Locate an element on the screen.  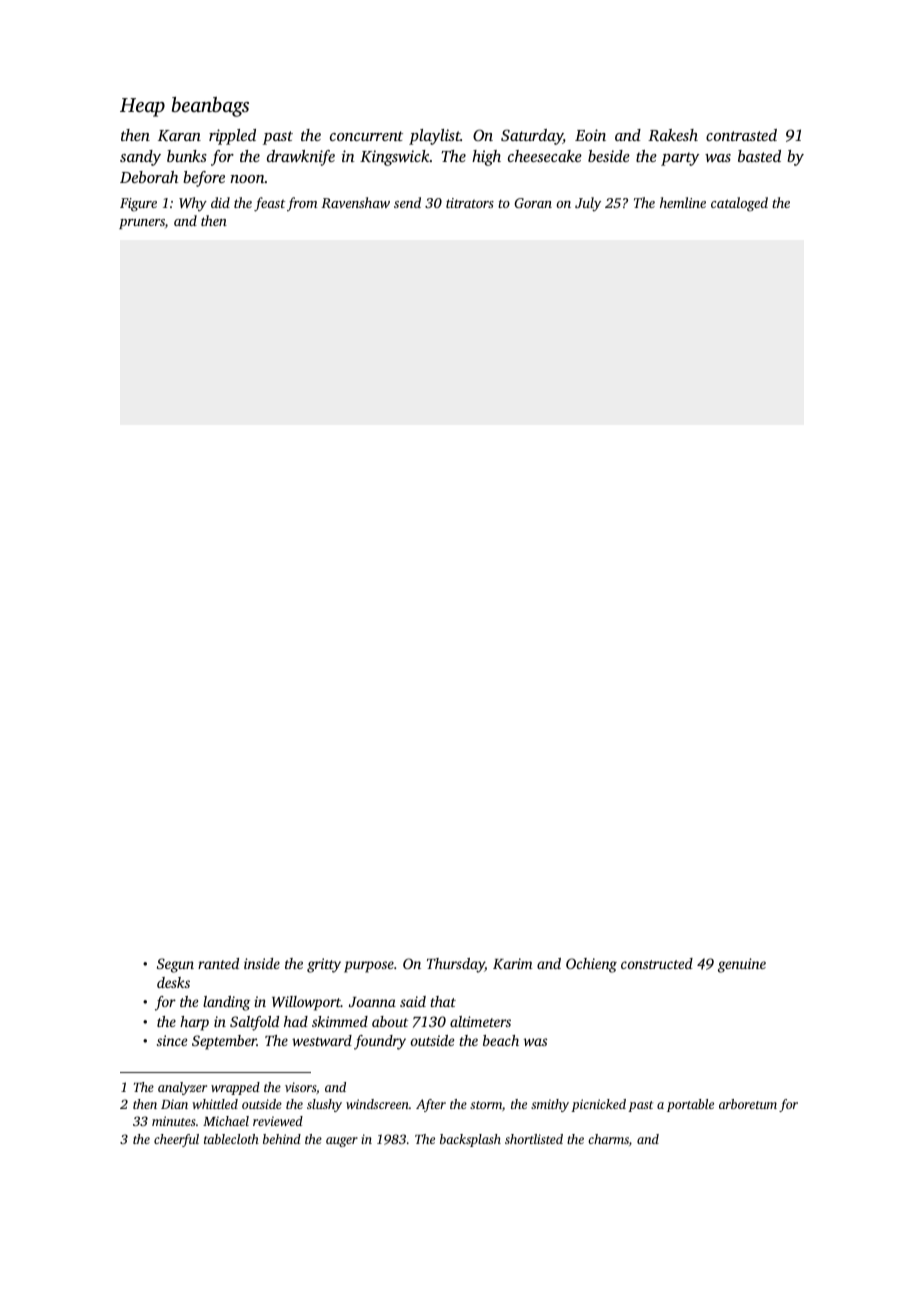
Goran is located at coordinates (533, 203).
